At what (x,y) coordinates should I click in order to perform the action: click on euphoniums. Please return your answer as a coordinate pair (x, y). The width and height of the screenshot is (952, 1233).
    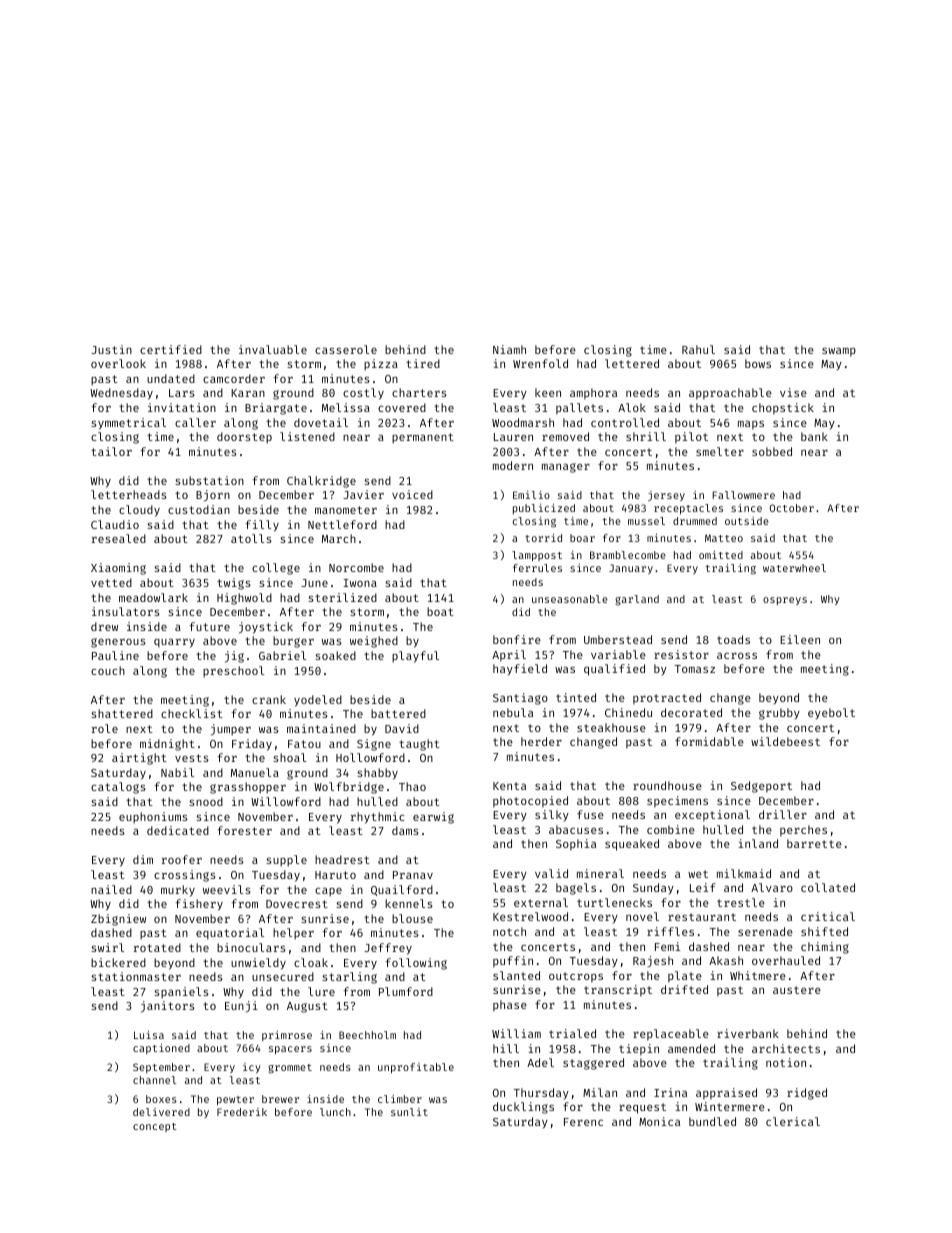
    Looking at the image, I should click on (153, 818).
